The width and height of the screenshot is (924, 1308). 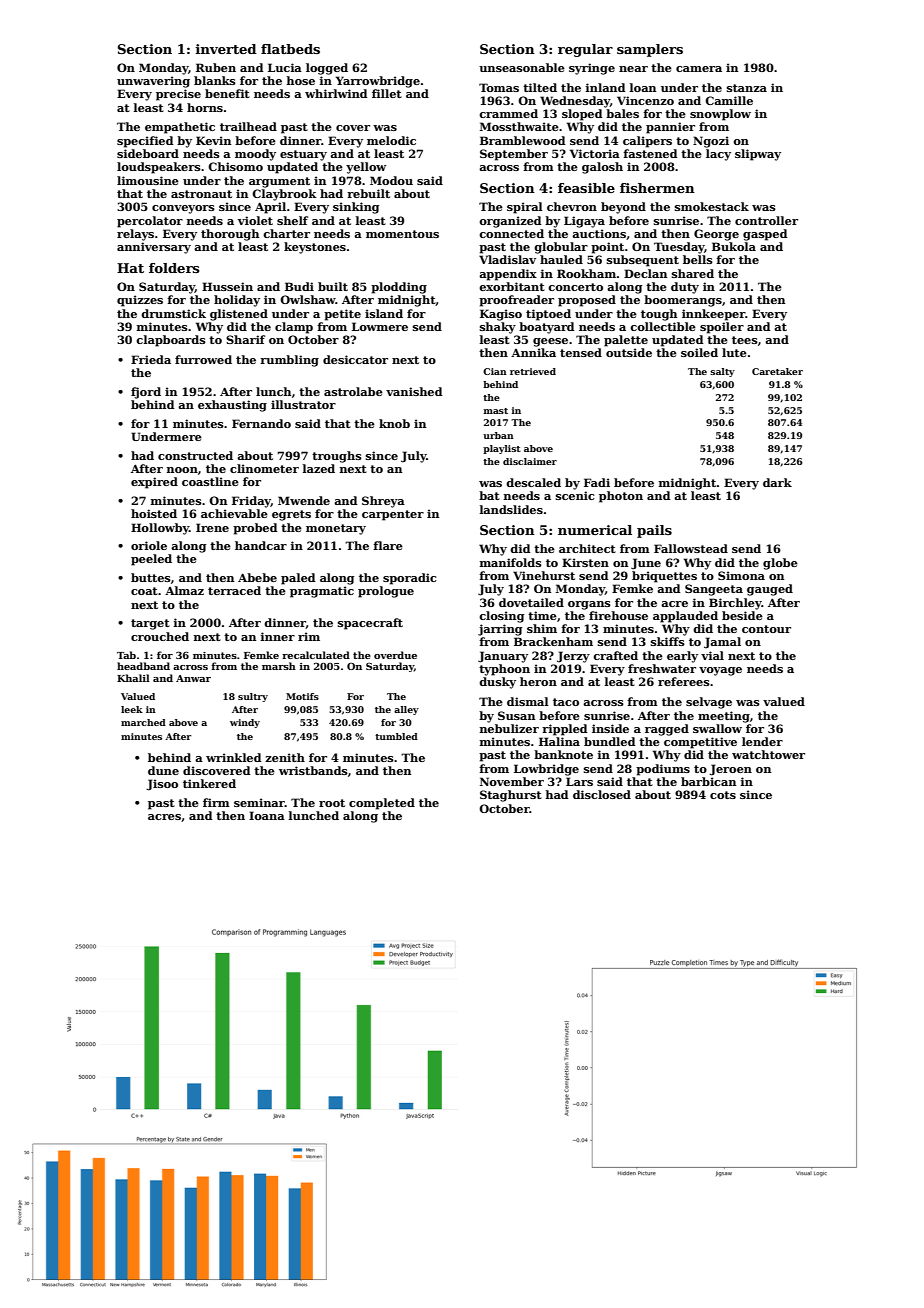 I want to click on momentous, so click(x=402, y=234).
